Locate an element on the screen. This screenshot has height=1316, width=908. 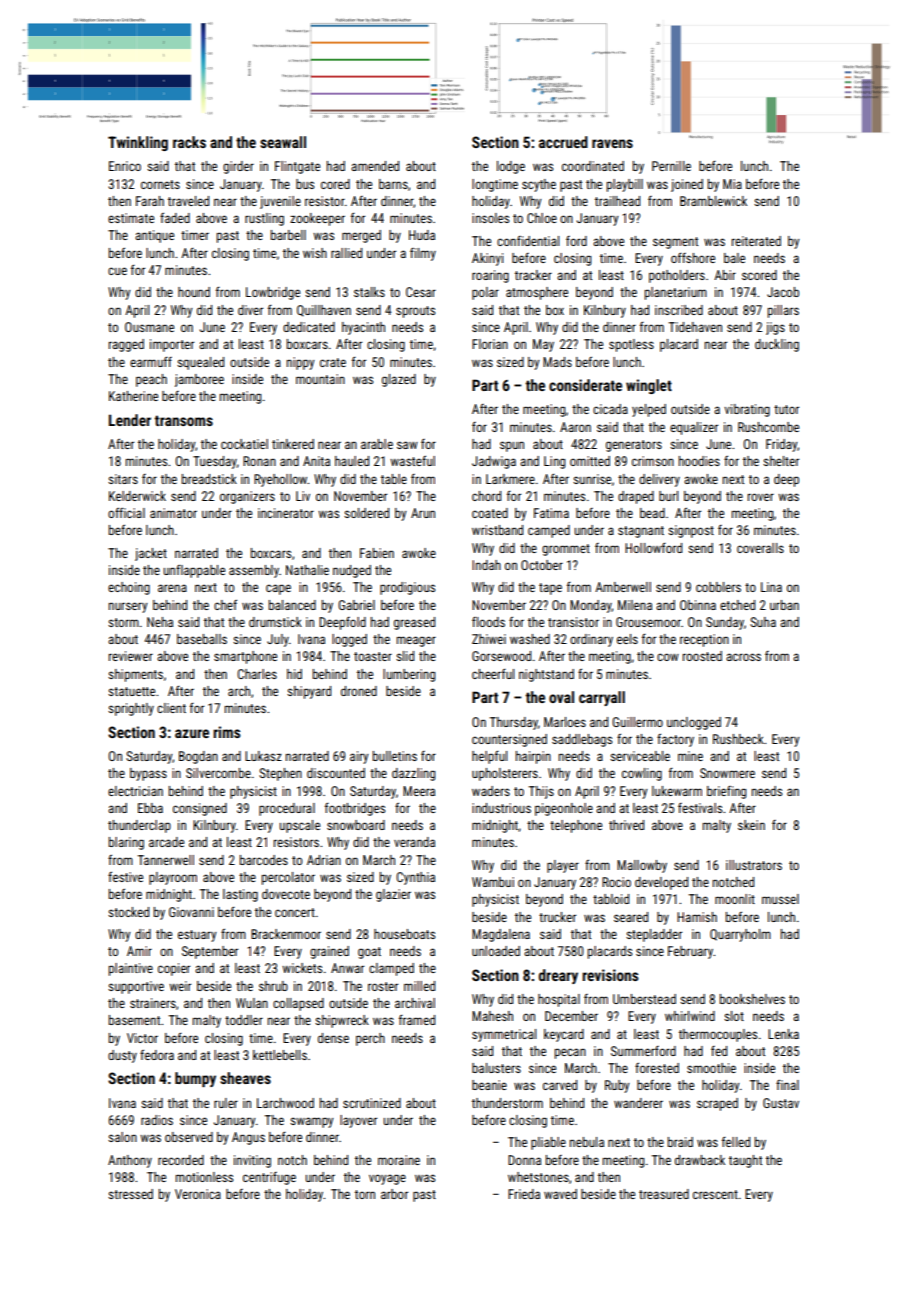
mussel is located at coordinates (780, 899).
